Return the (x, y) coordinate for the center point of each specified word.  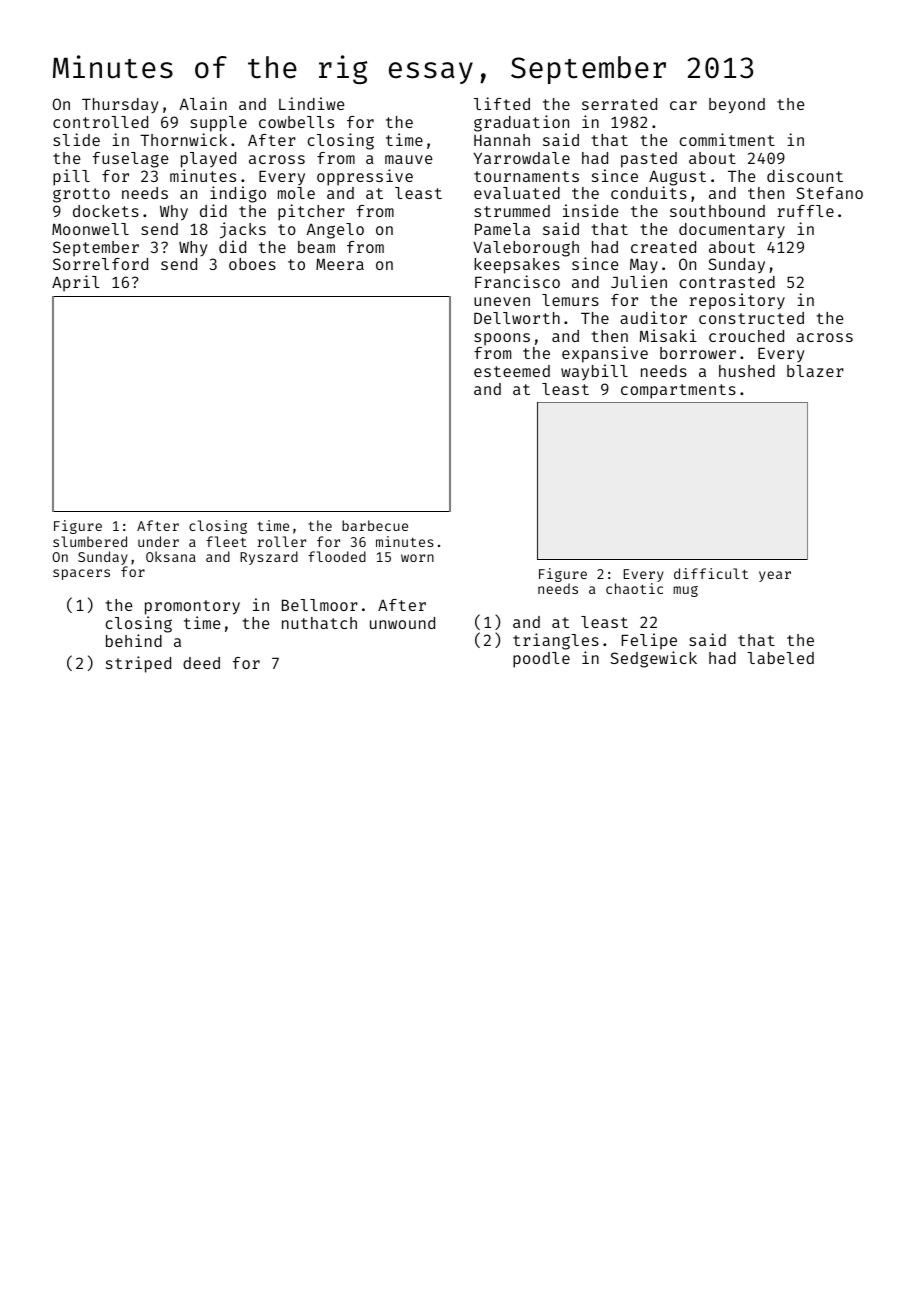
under (158, 541)
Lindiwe (312, 103)
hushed (747, 371)
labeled (780, 658)
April (76, 283)
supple (218, 124)
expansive (605, 354)
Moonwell (90, 229)
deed (201, 663)
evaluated (517, 193)
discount (805, 175)
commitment (727, 139)
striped (138, 664)
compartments (678, 391)
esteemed (512, 371)
